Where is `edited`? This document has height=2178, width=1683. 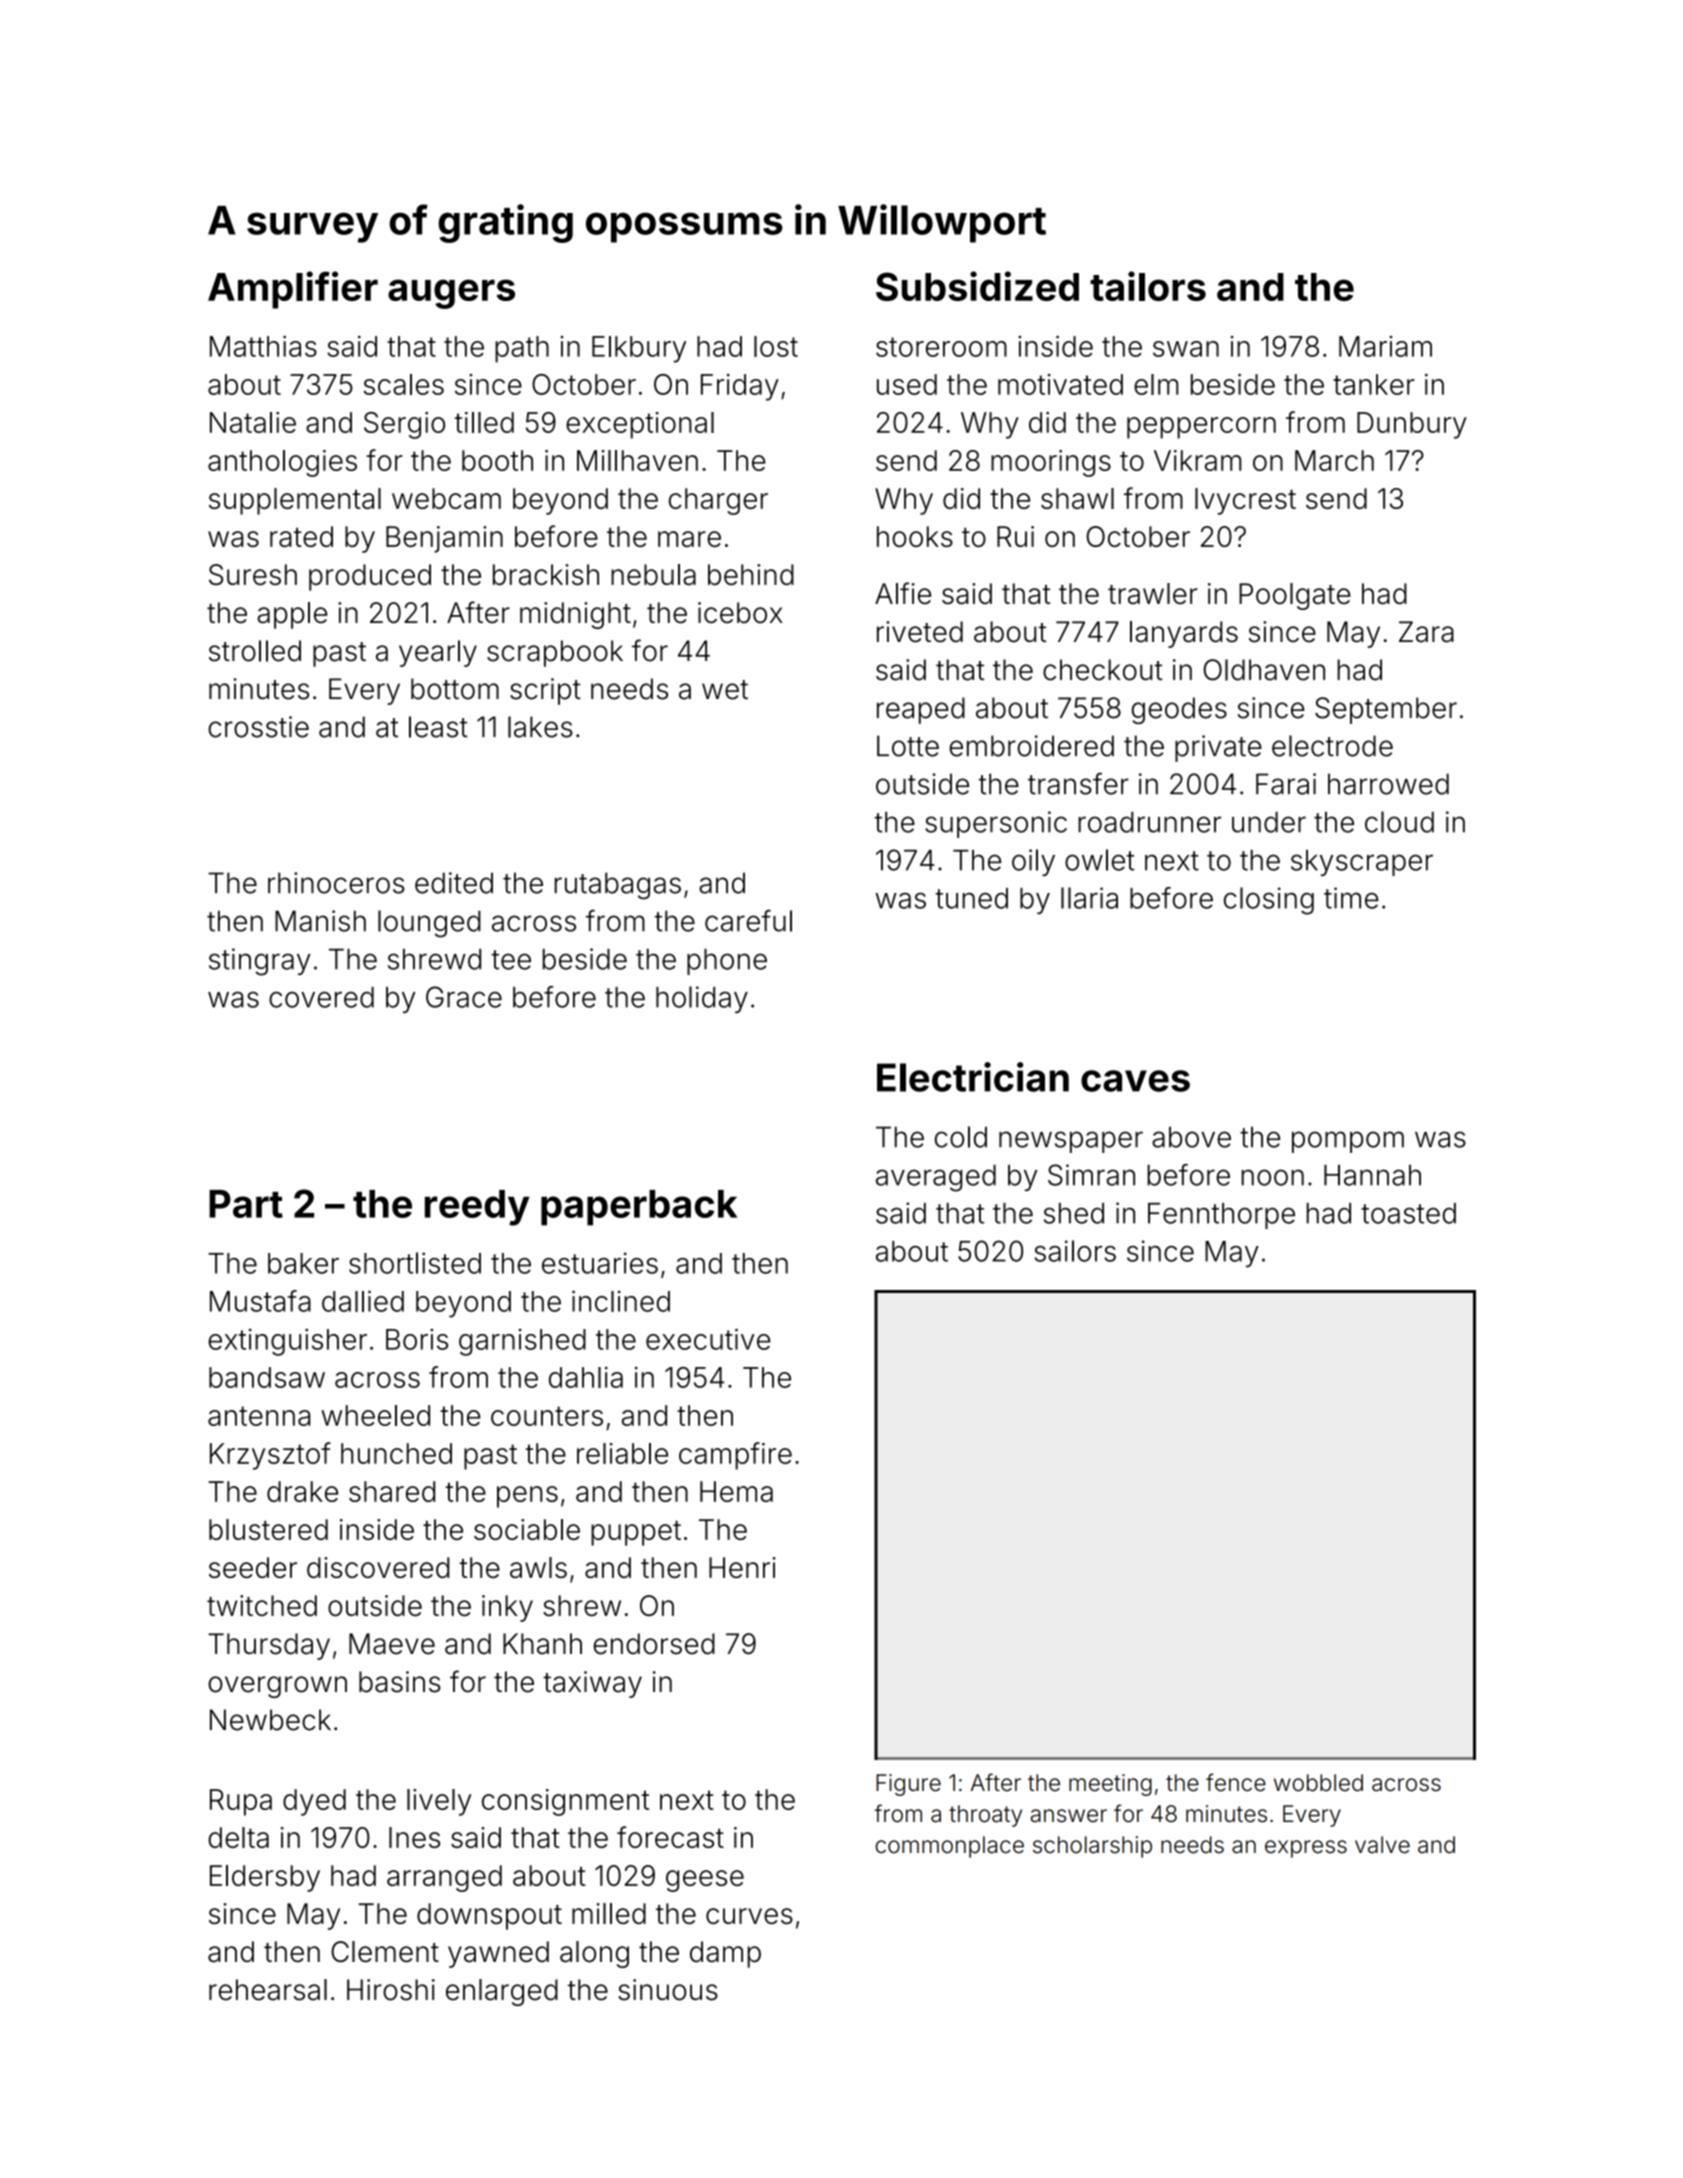
edited is located at coordinates (454, 883).
